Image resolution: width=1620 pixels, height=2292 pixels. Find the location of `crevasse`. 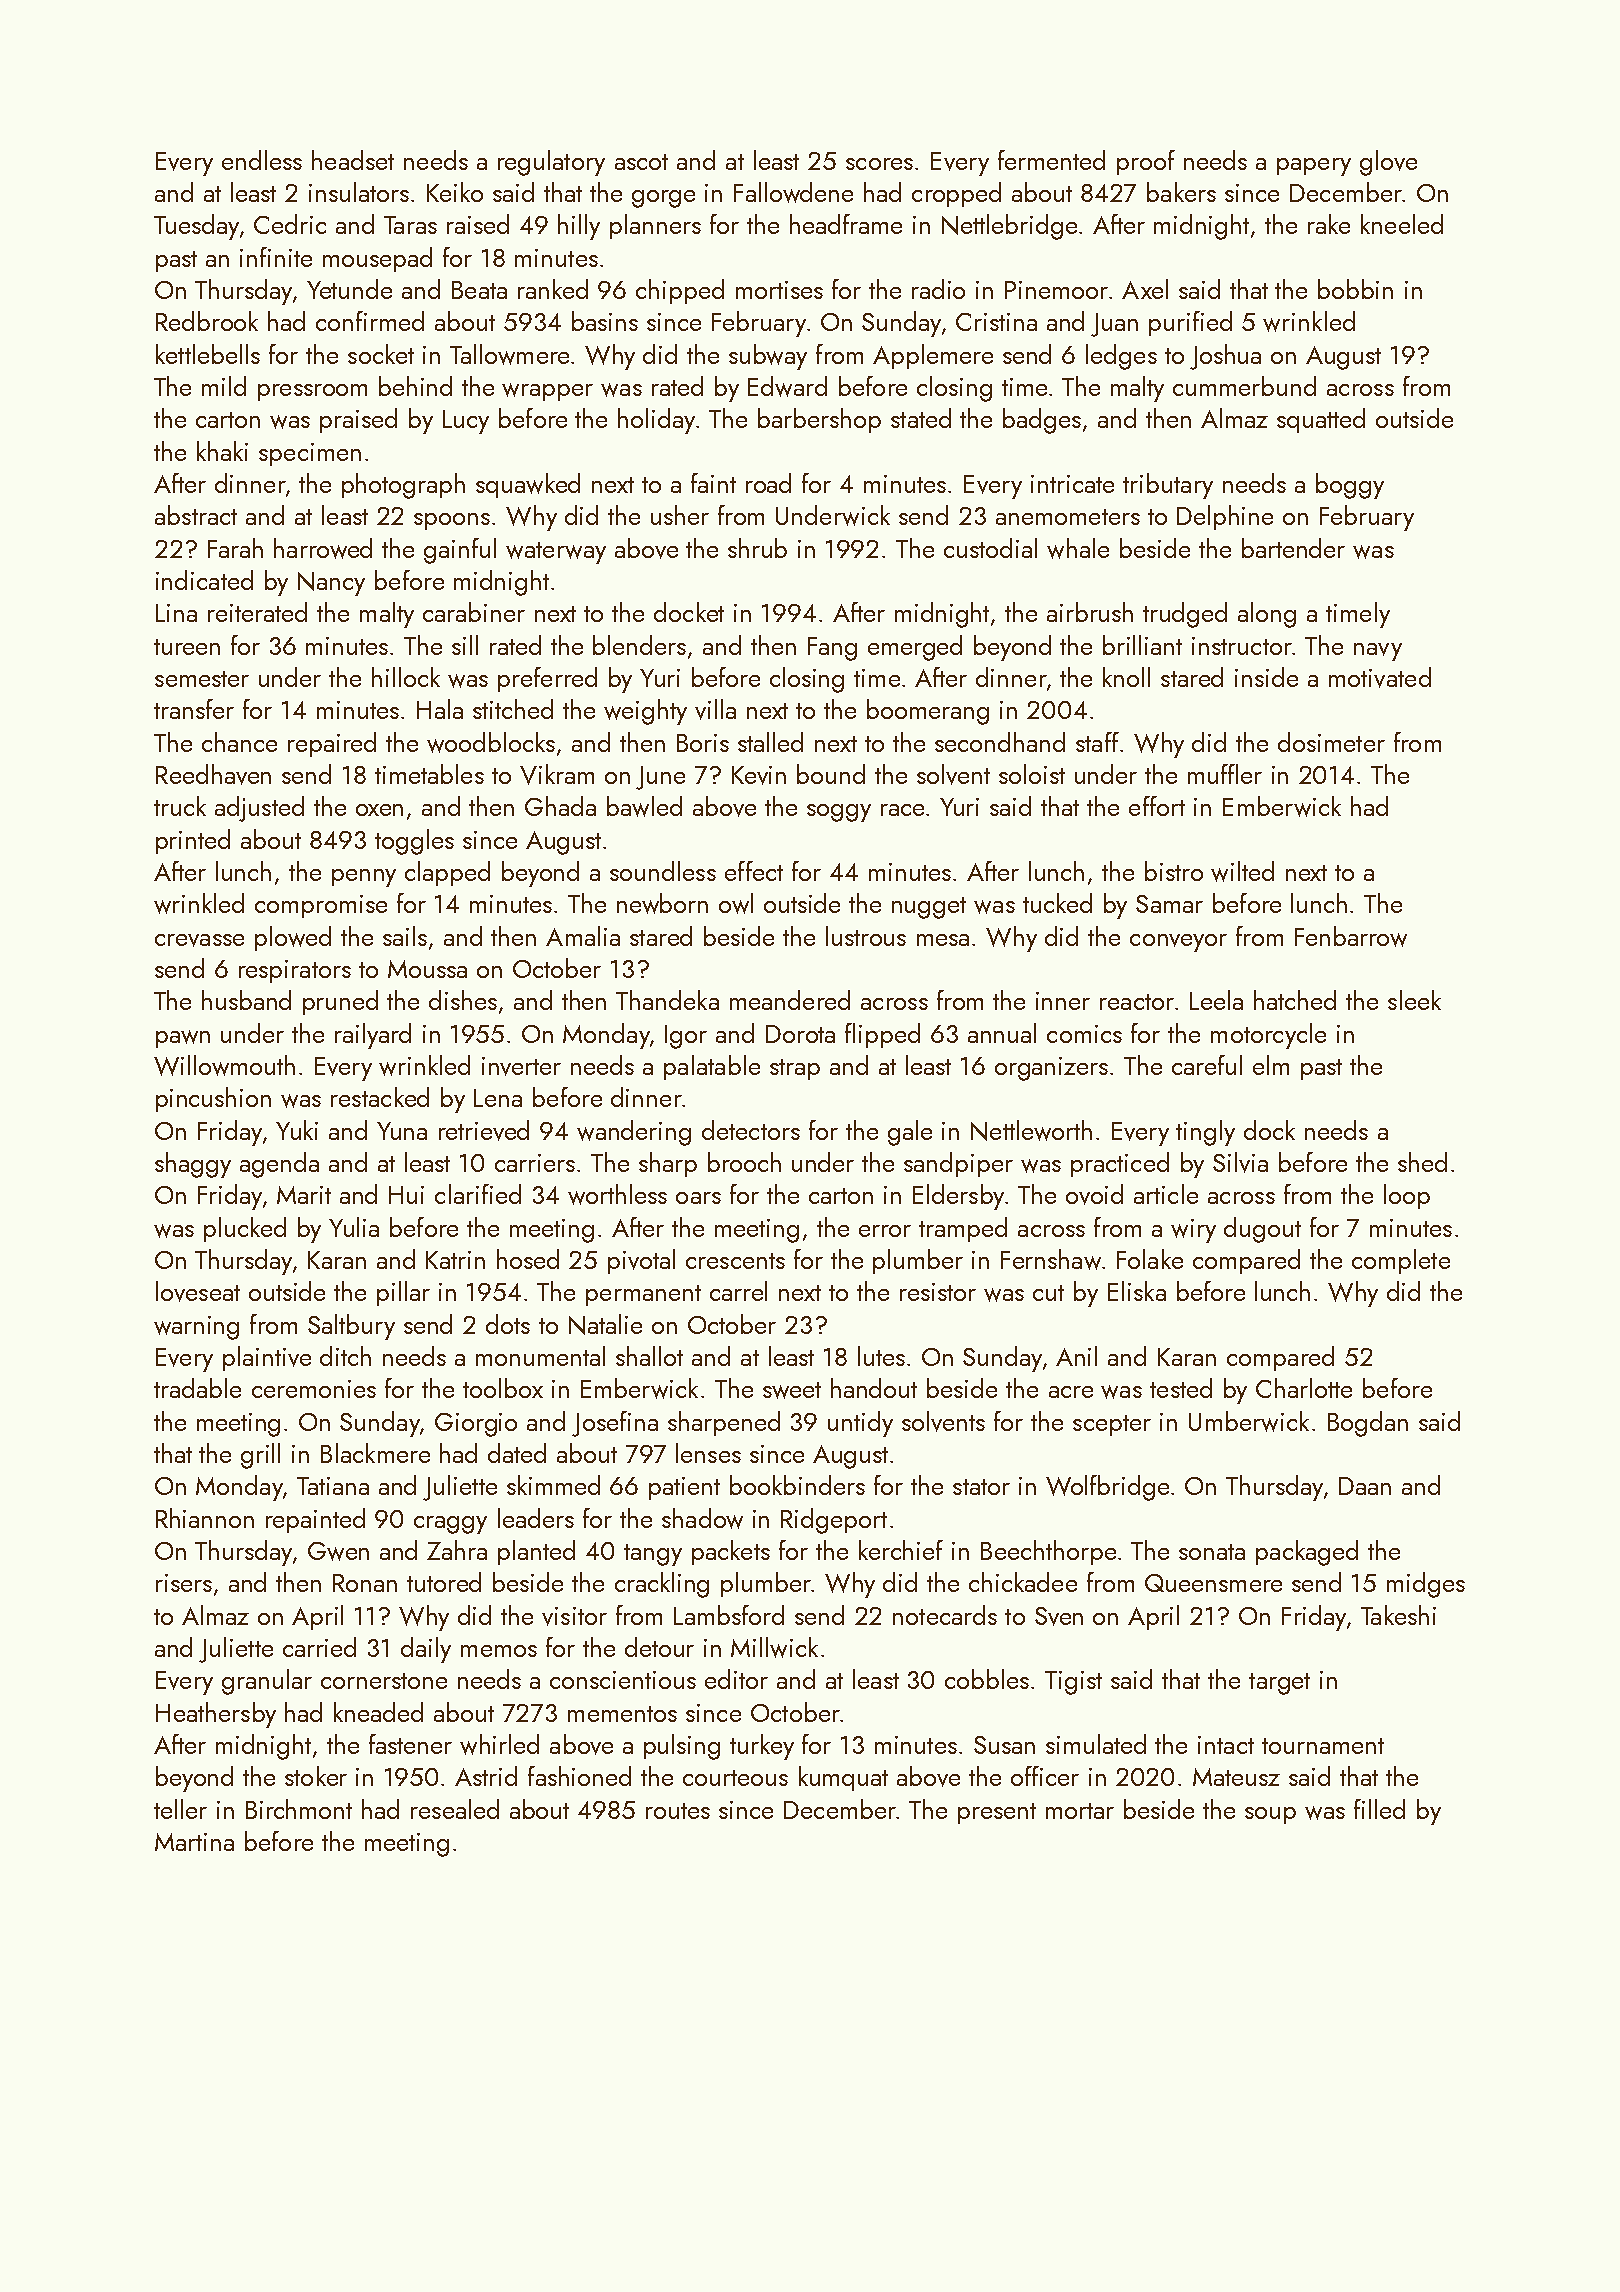

crevasse is located at coordinates (199, 940).
